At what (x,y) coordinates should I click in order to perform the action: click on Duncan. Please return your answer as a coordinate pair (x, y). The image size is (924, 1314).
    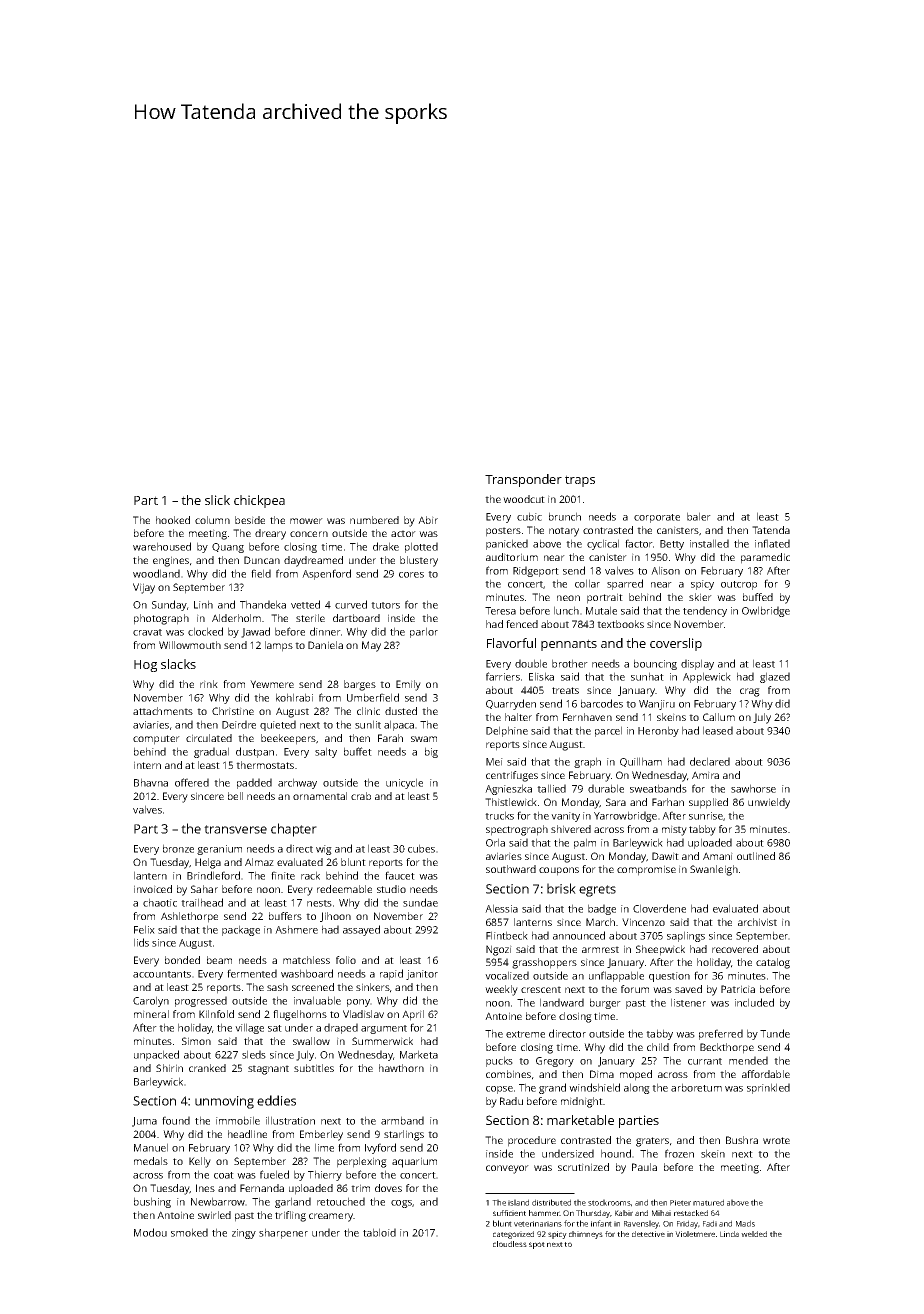
    Looking at the image, I should click on (262, 560).
